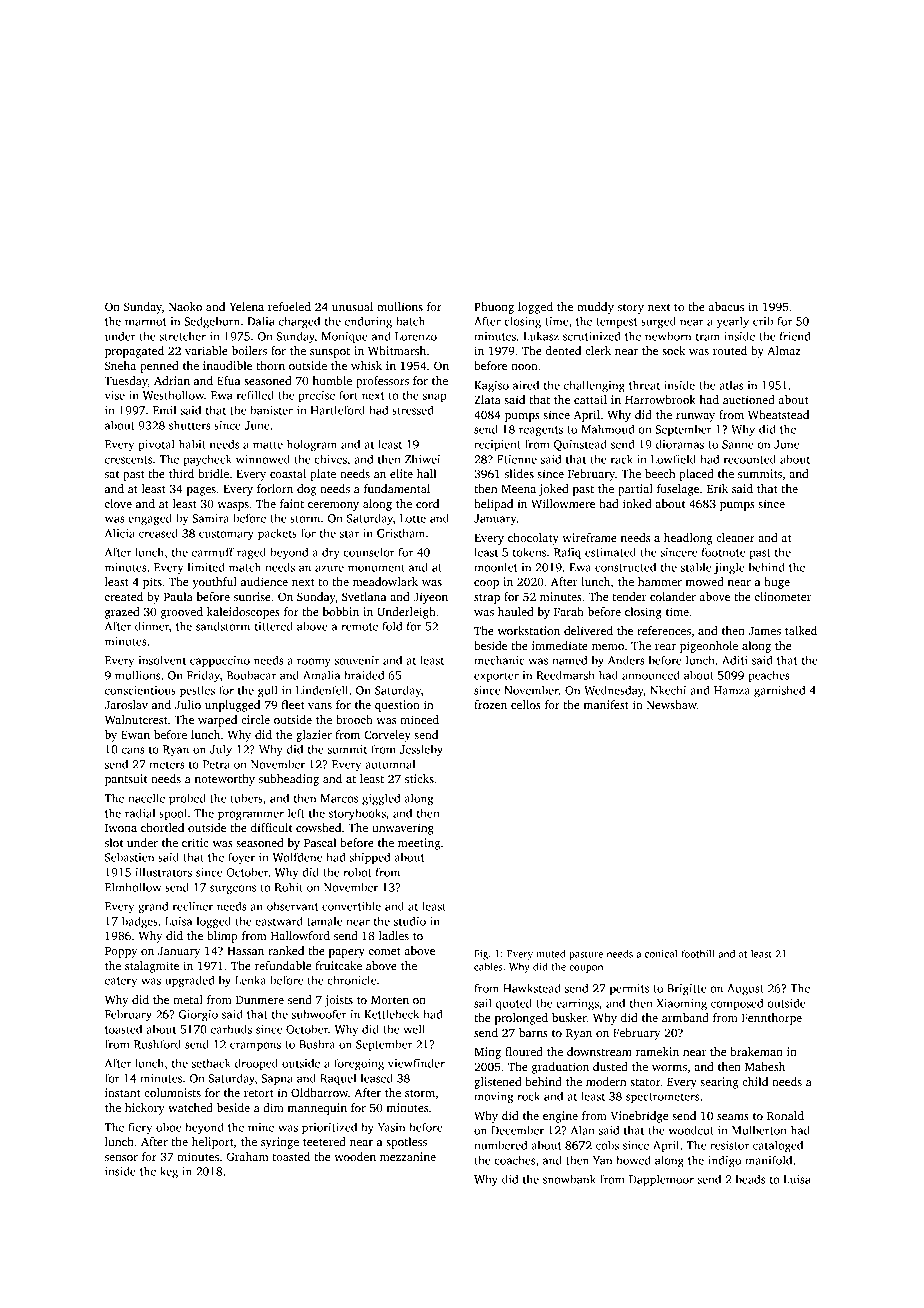  What do you see at coordinates (672, 704) in the screenshot?
I see `Newshaw` at bounding box center [672, 704].
